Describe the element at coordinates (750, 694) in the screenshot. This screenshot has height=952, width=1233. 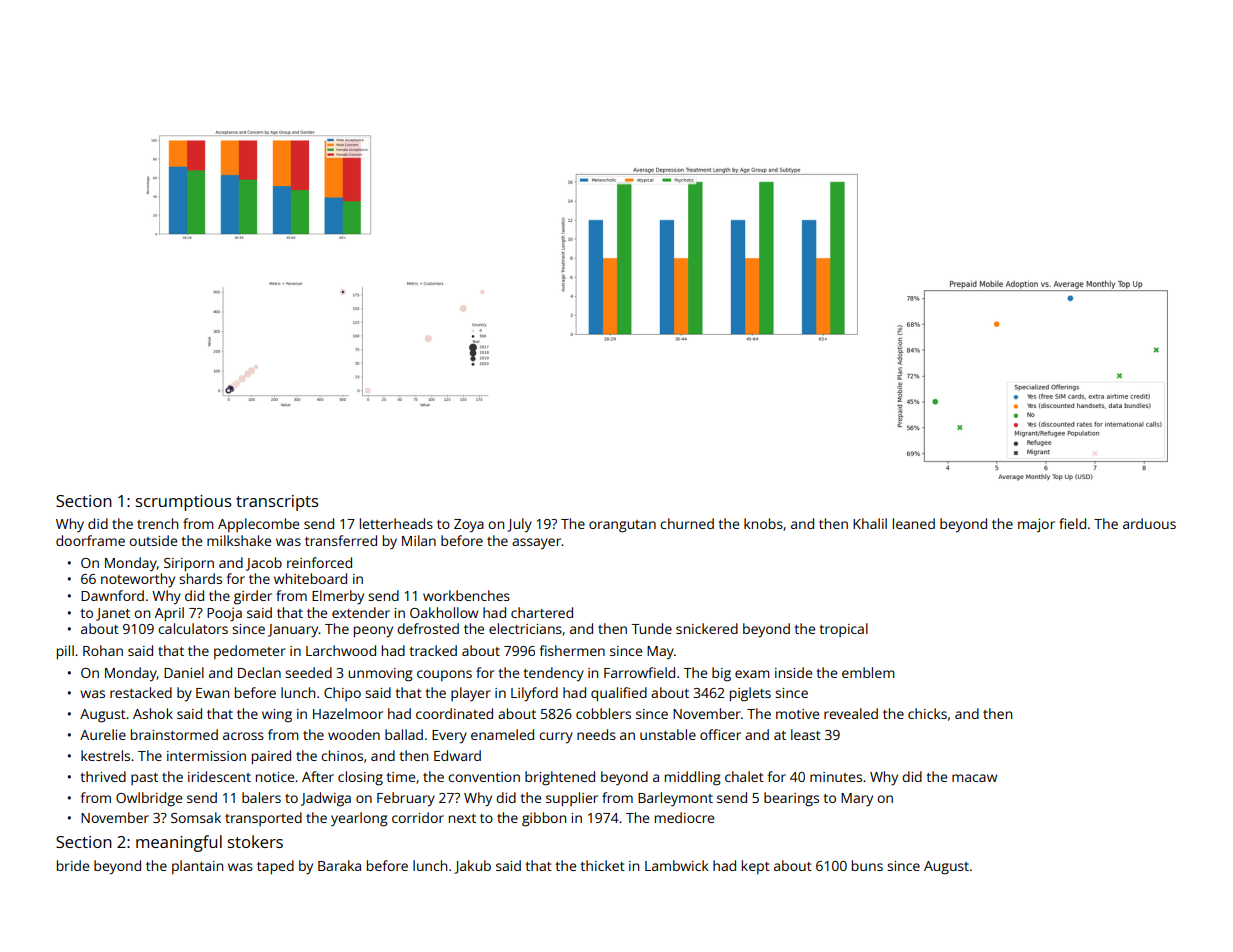
I see `piglets` at that location.
